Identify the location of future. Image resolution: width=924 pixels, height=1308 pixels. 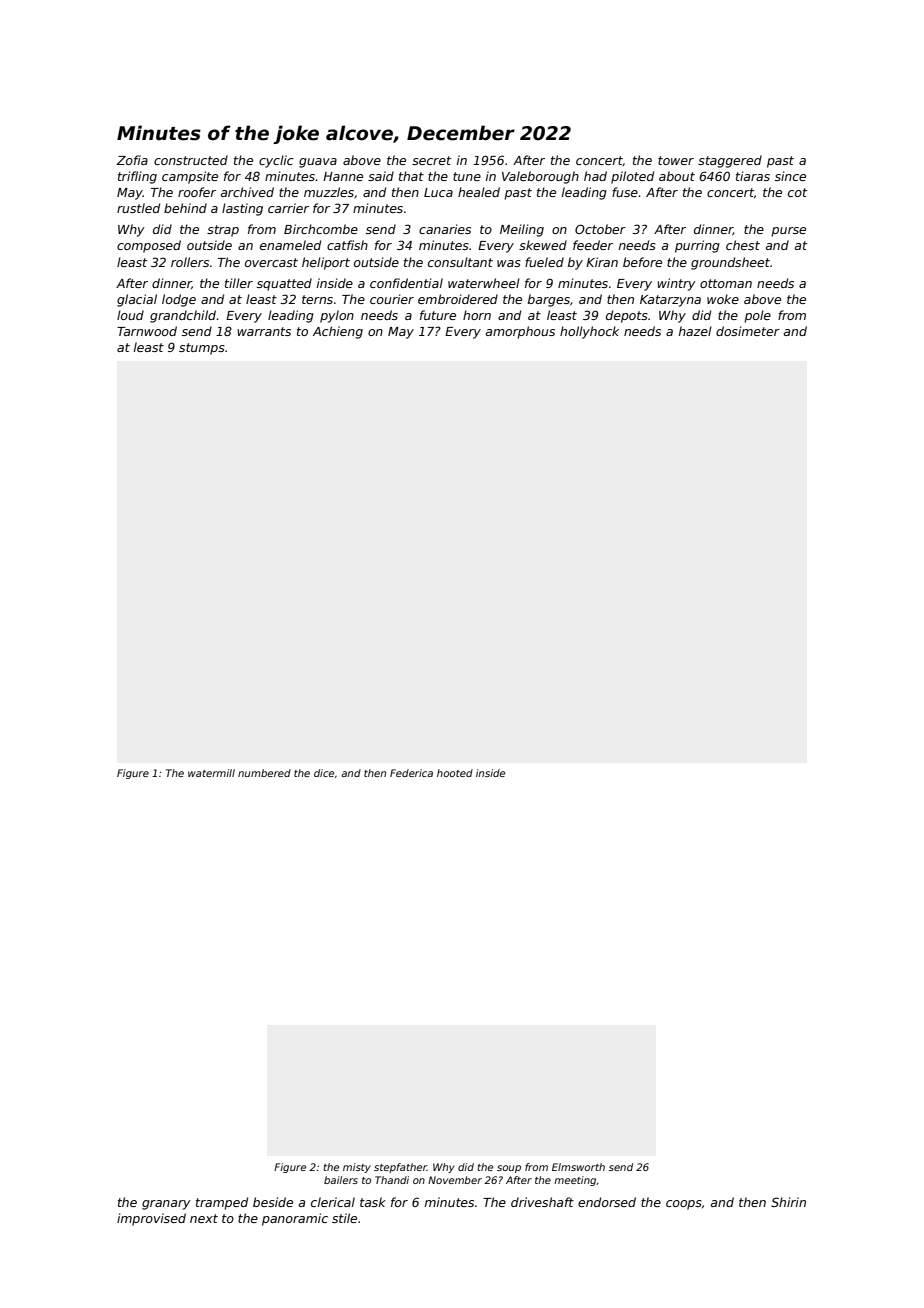
(438, 315).
